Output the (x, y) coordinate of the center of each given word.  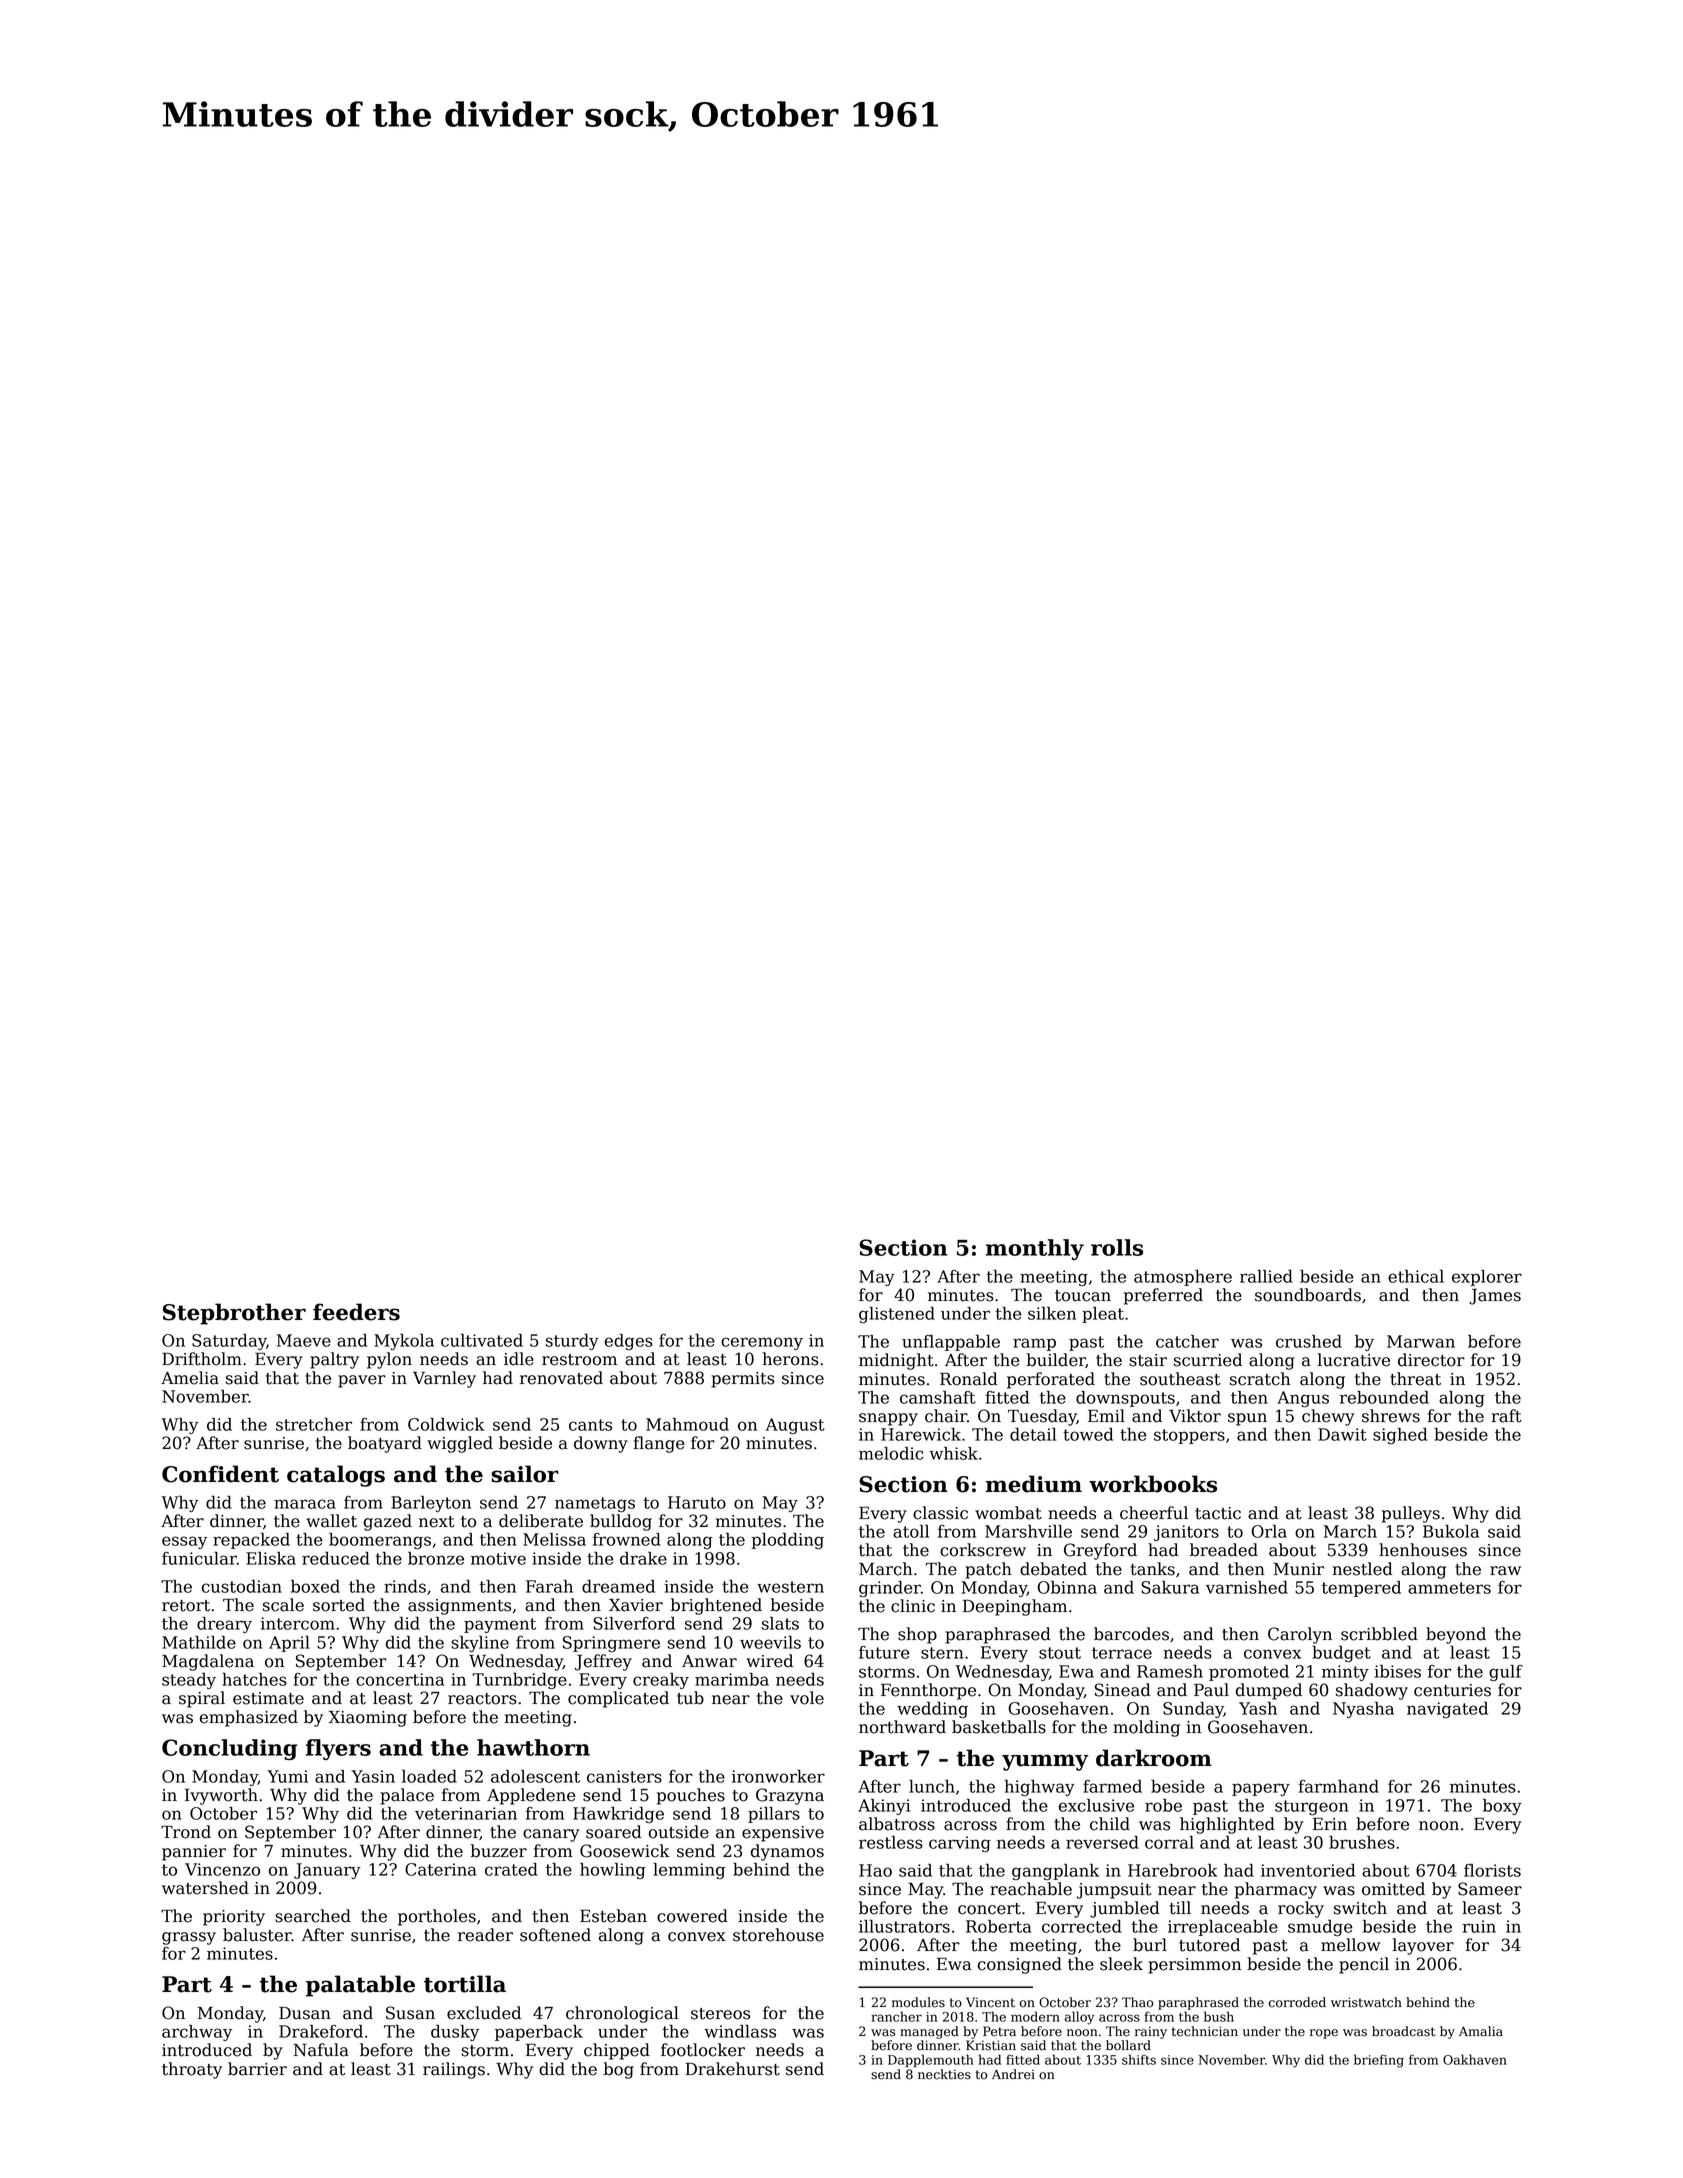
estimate (268, 1698)
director (1431, 1360)
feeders (356, 1312)
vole (807, 1698)
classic (940, 1513)
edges (629, 1342)
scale (283, 1605)
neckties (944, 2074)
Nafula (321, 2050)
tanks (1152, 1569)
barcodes (1131, 1634)
